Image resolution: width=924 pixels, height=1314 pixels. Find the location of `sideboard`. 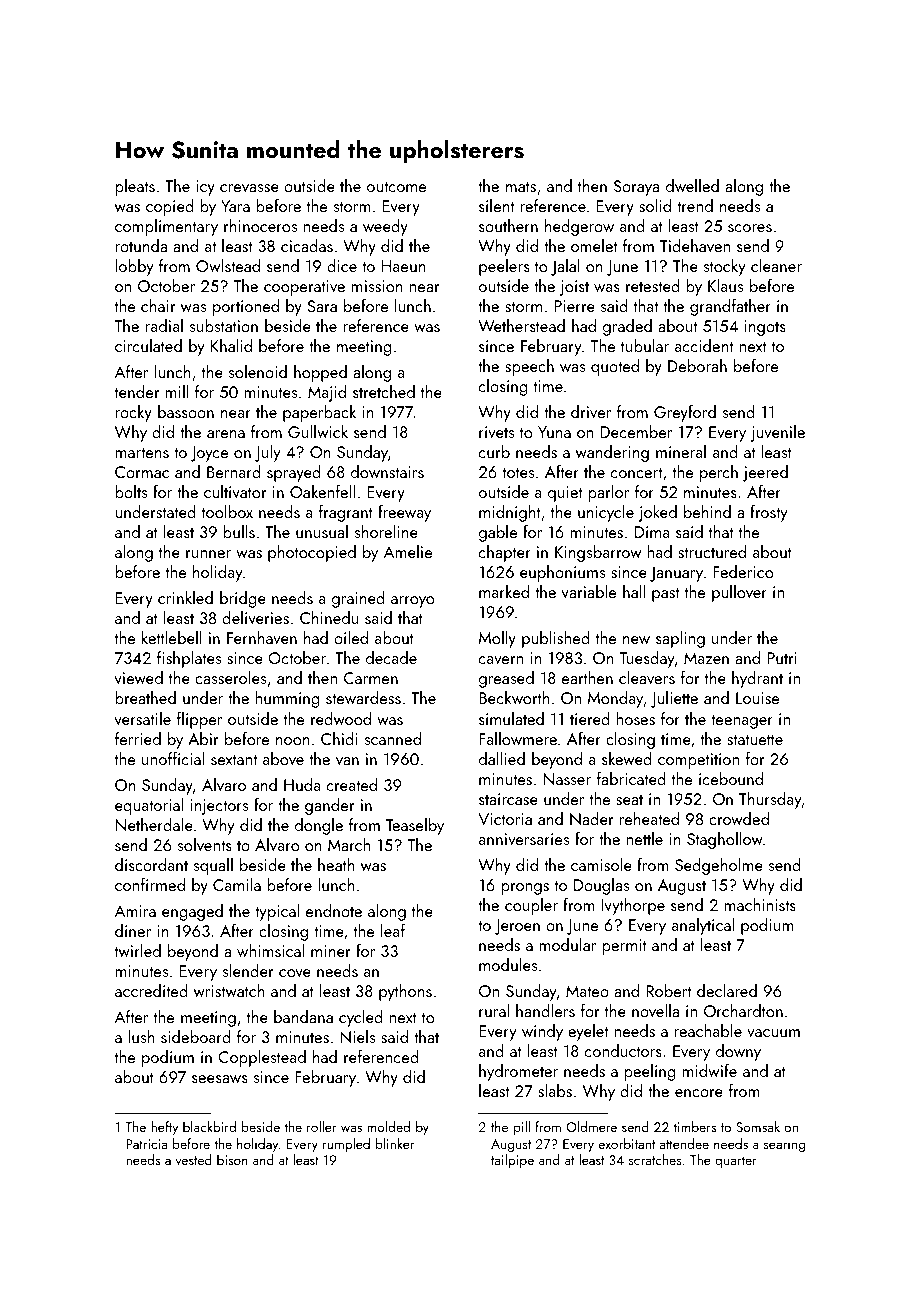

sideboard is located at coordinates (196, 1036).
